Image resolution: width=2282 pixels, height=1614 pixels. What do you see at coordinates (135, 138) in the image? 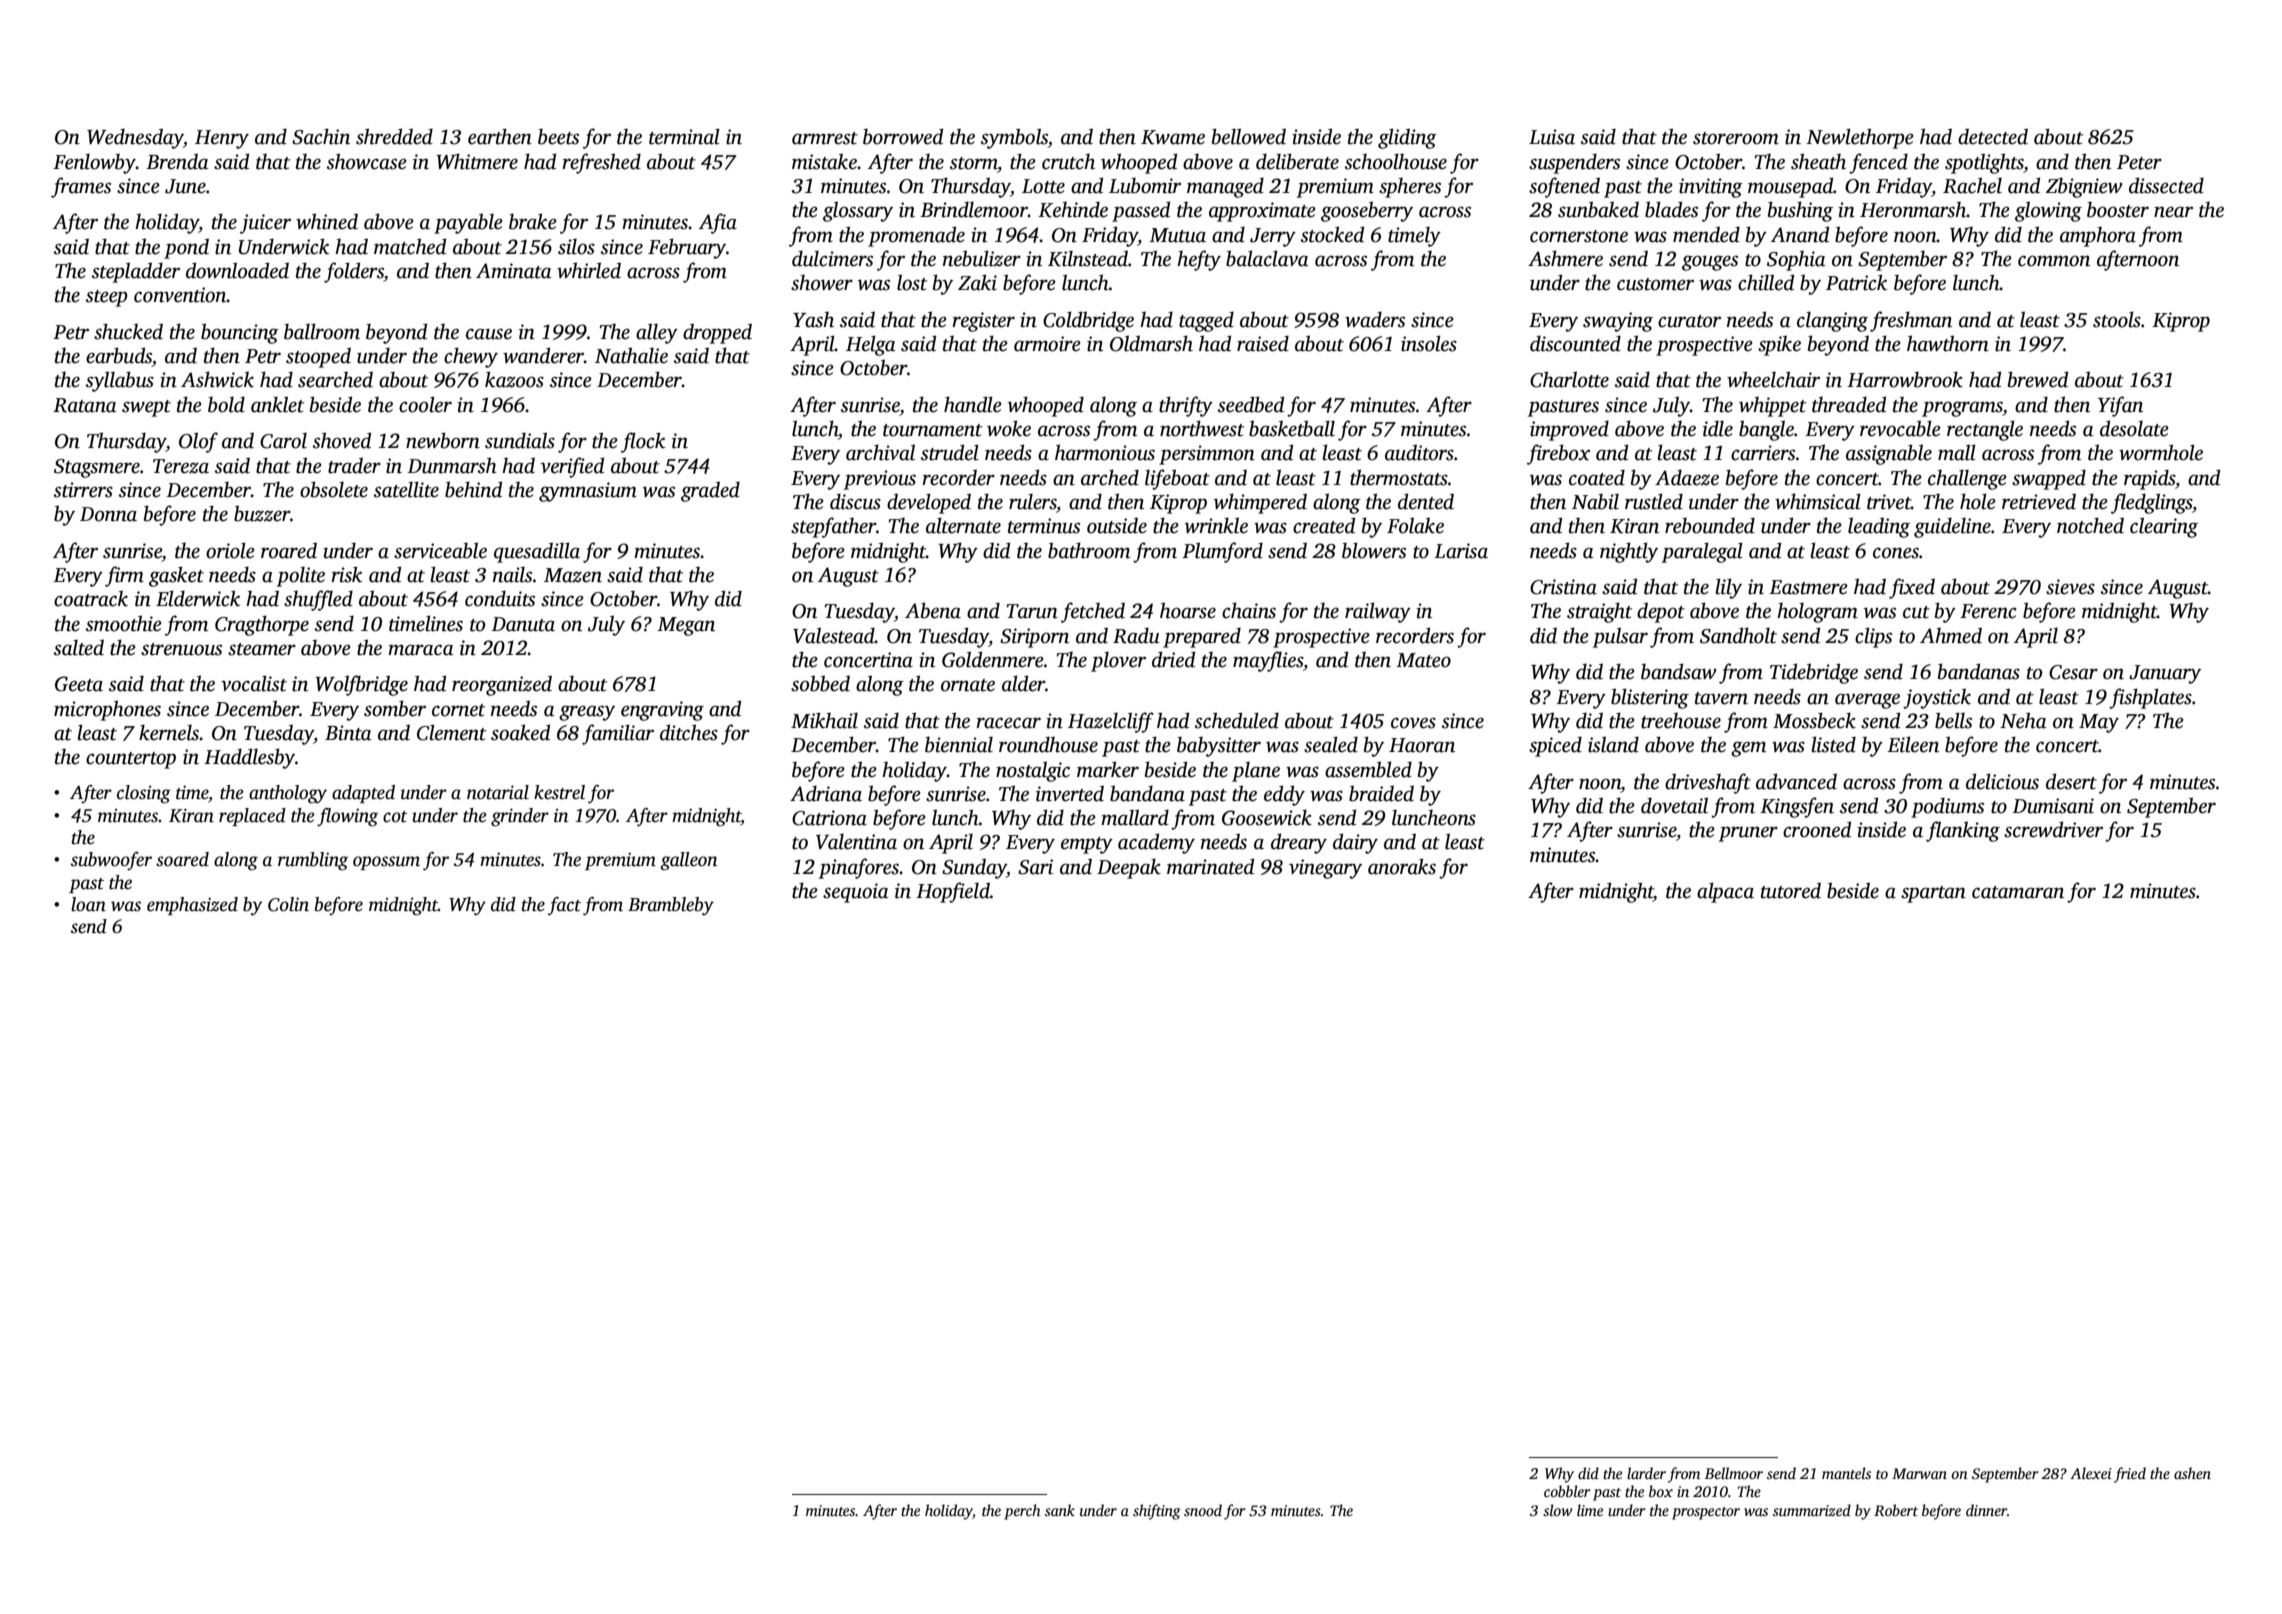
I see `Wednesday` at bounding box center [135, 138].
